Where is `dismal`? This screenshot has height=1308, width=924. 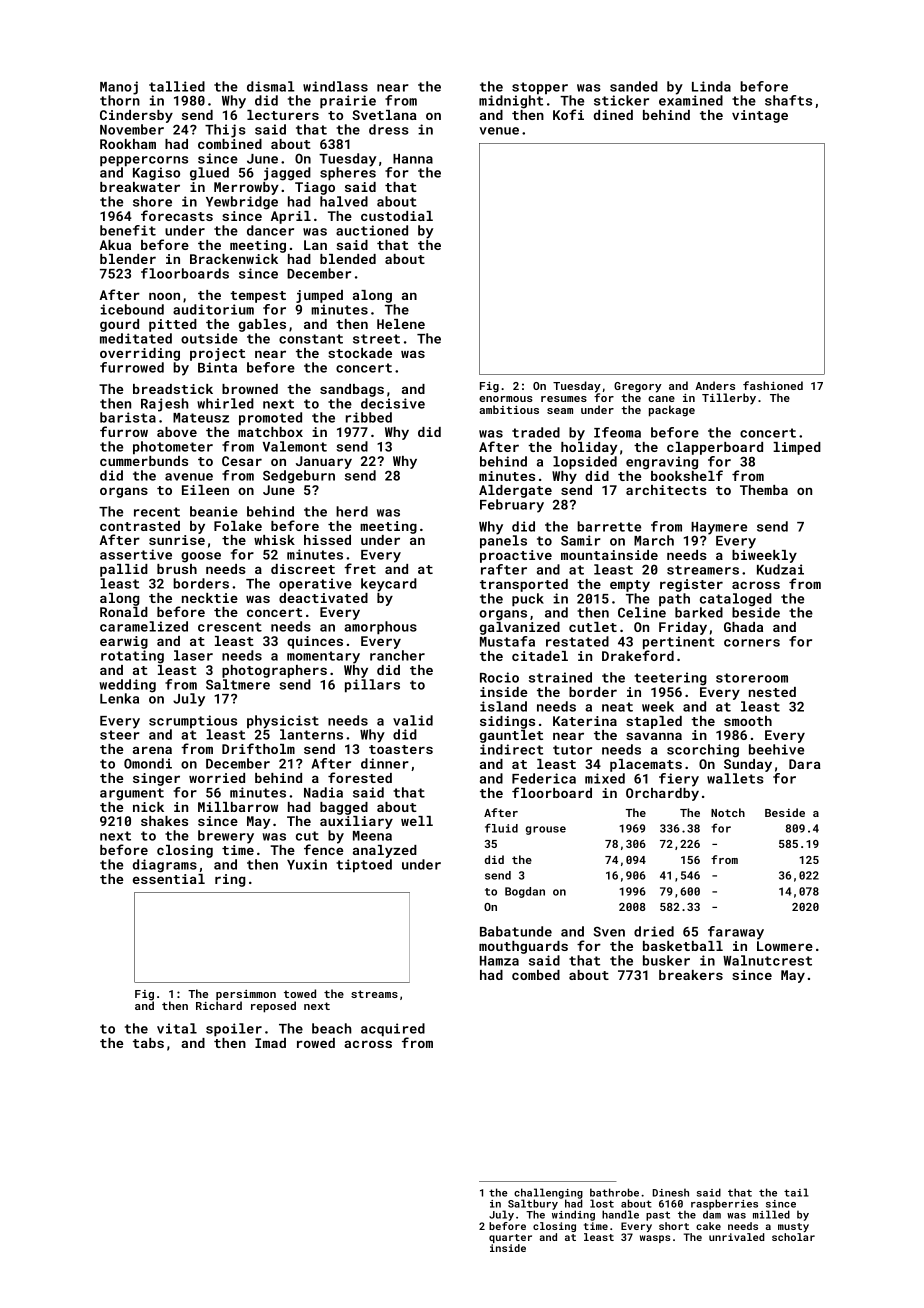 dismal is located at coordinates (271, 86).
